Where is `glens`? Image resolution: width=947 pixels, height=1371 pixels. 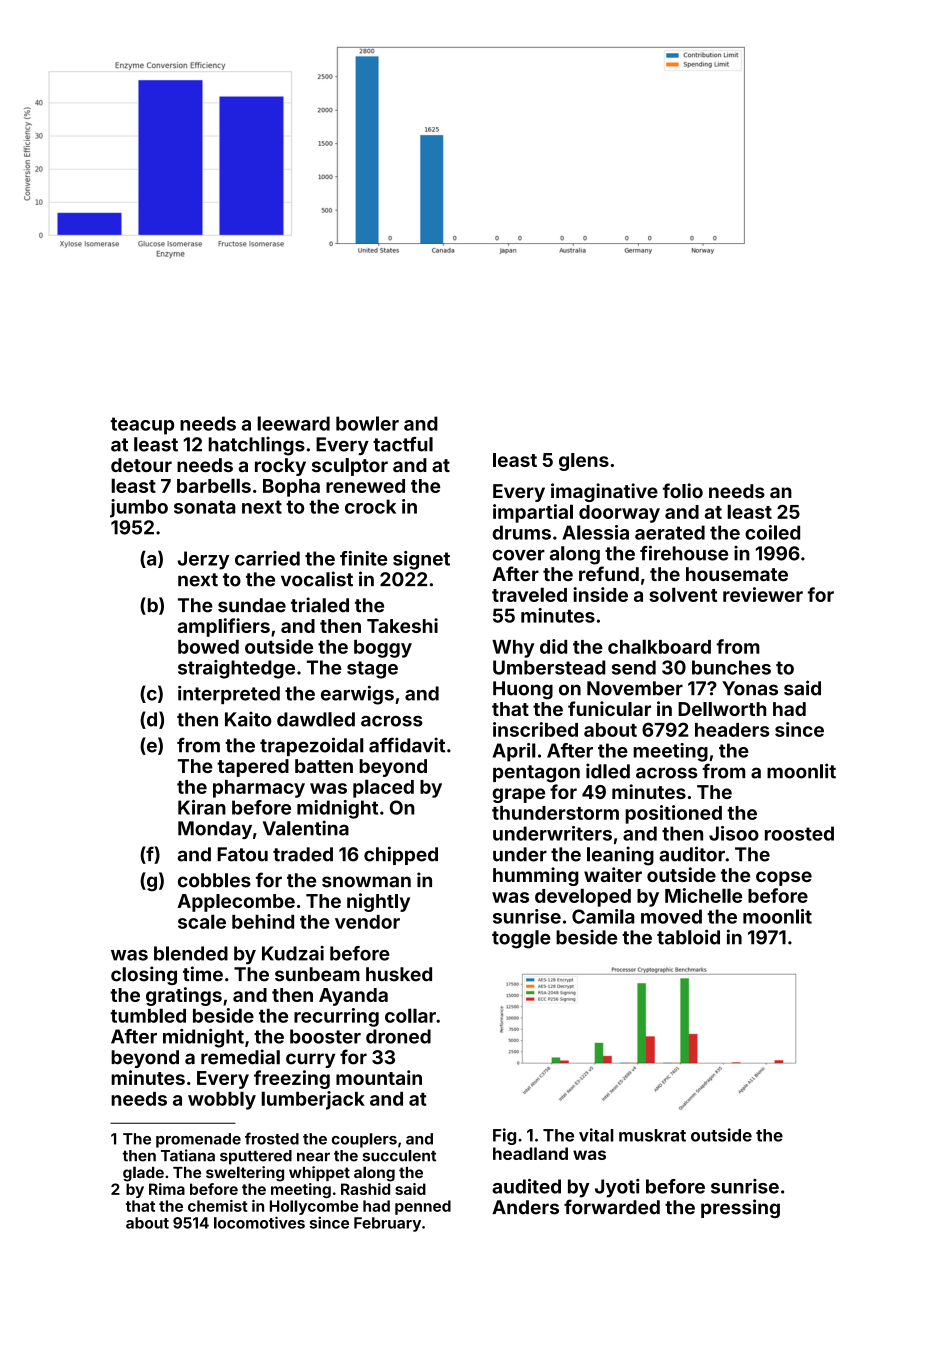
glens is located at coordinates (584, 462).
